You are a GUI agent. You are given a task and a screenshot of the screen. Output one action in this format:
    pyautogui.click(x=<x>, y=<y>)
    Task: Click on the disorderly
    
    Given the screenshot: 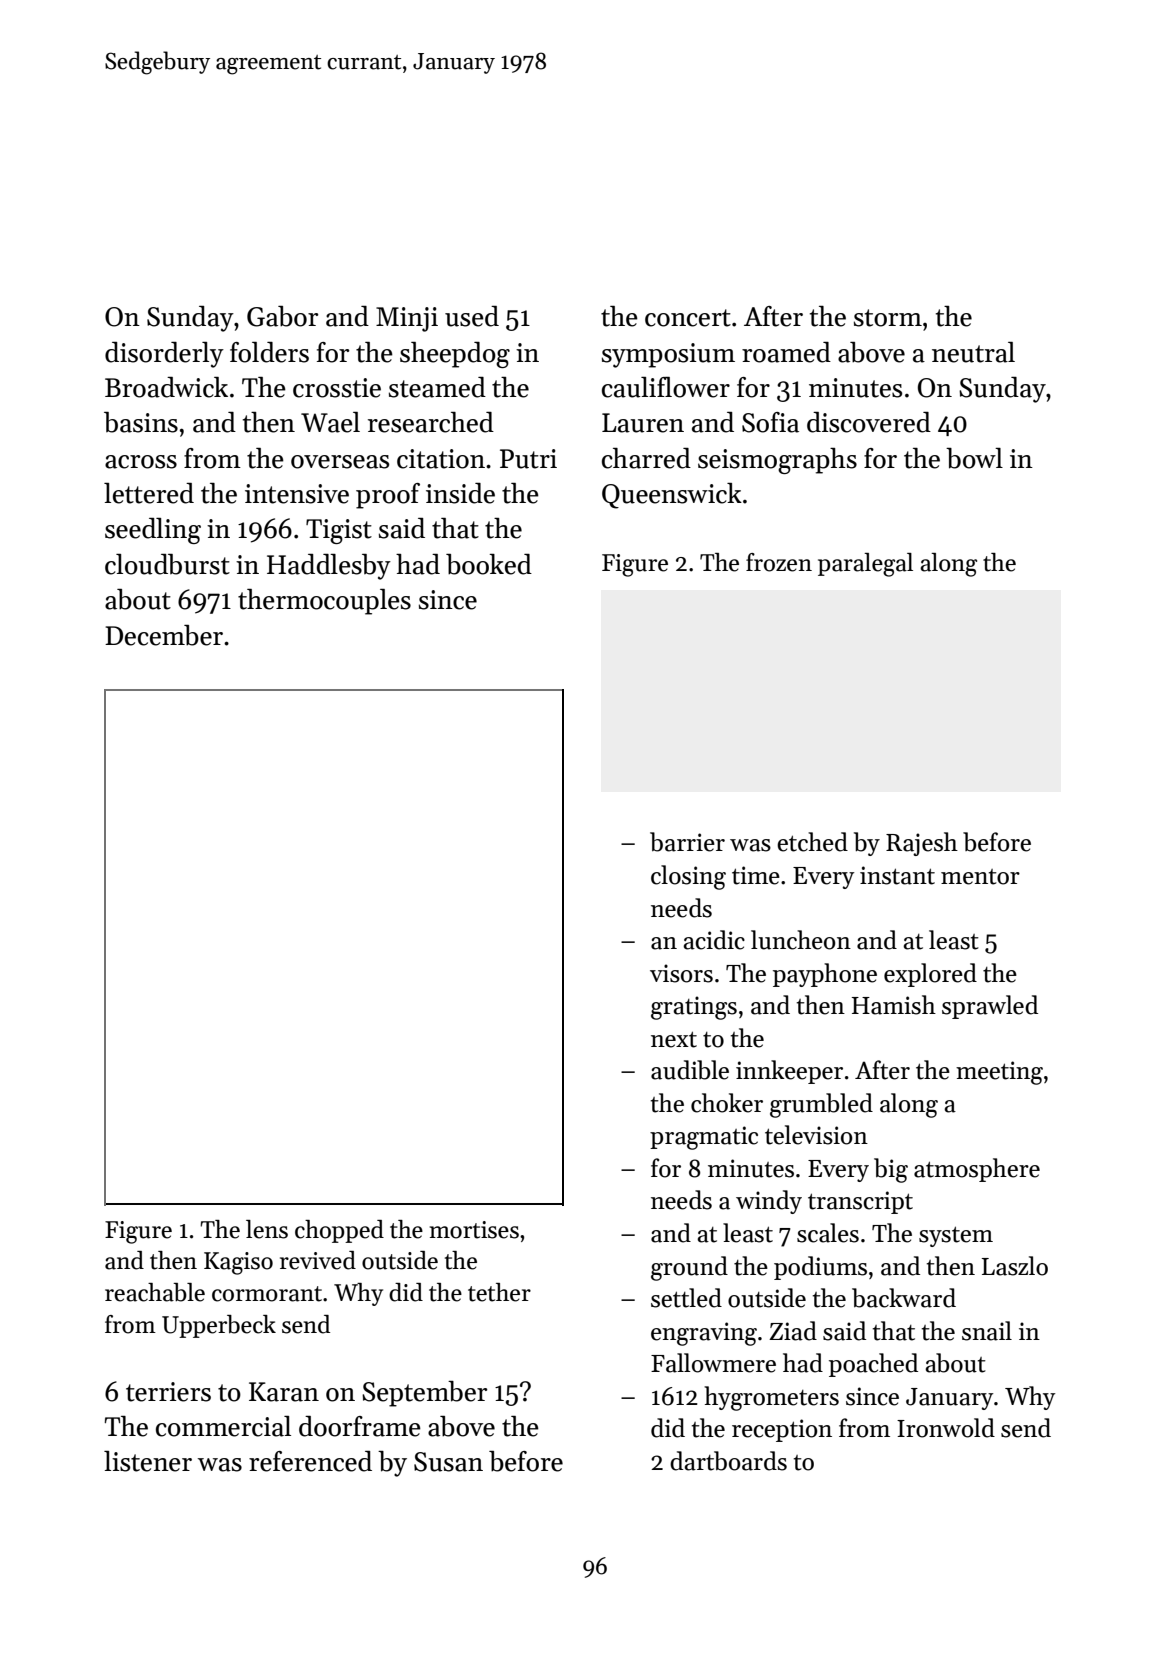 What is the action you would take?
    pyautogui.click(x=164, y=355)
